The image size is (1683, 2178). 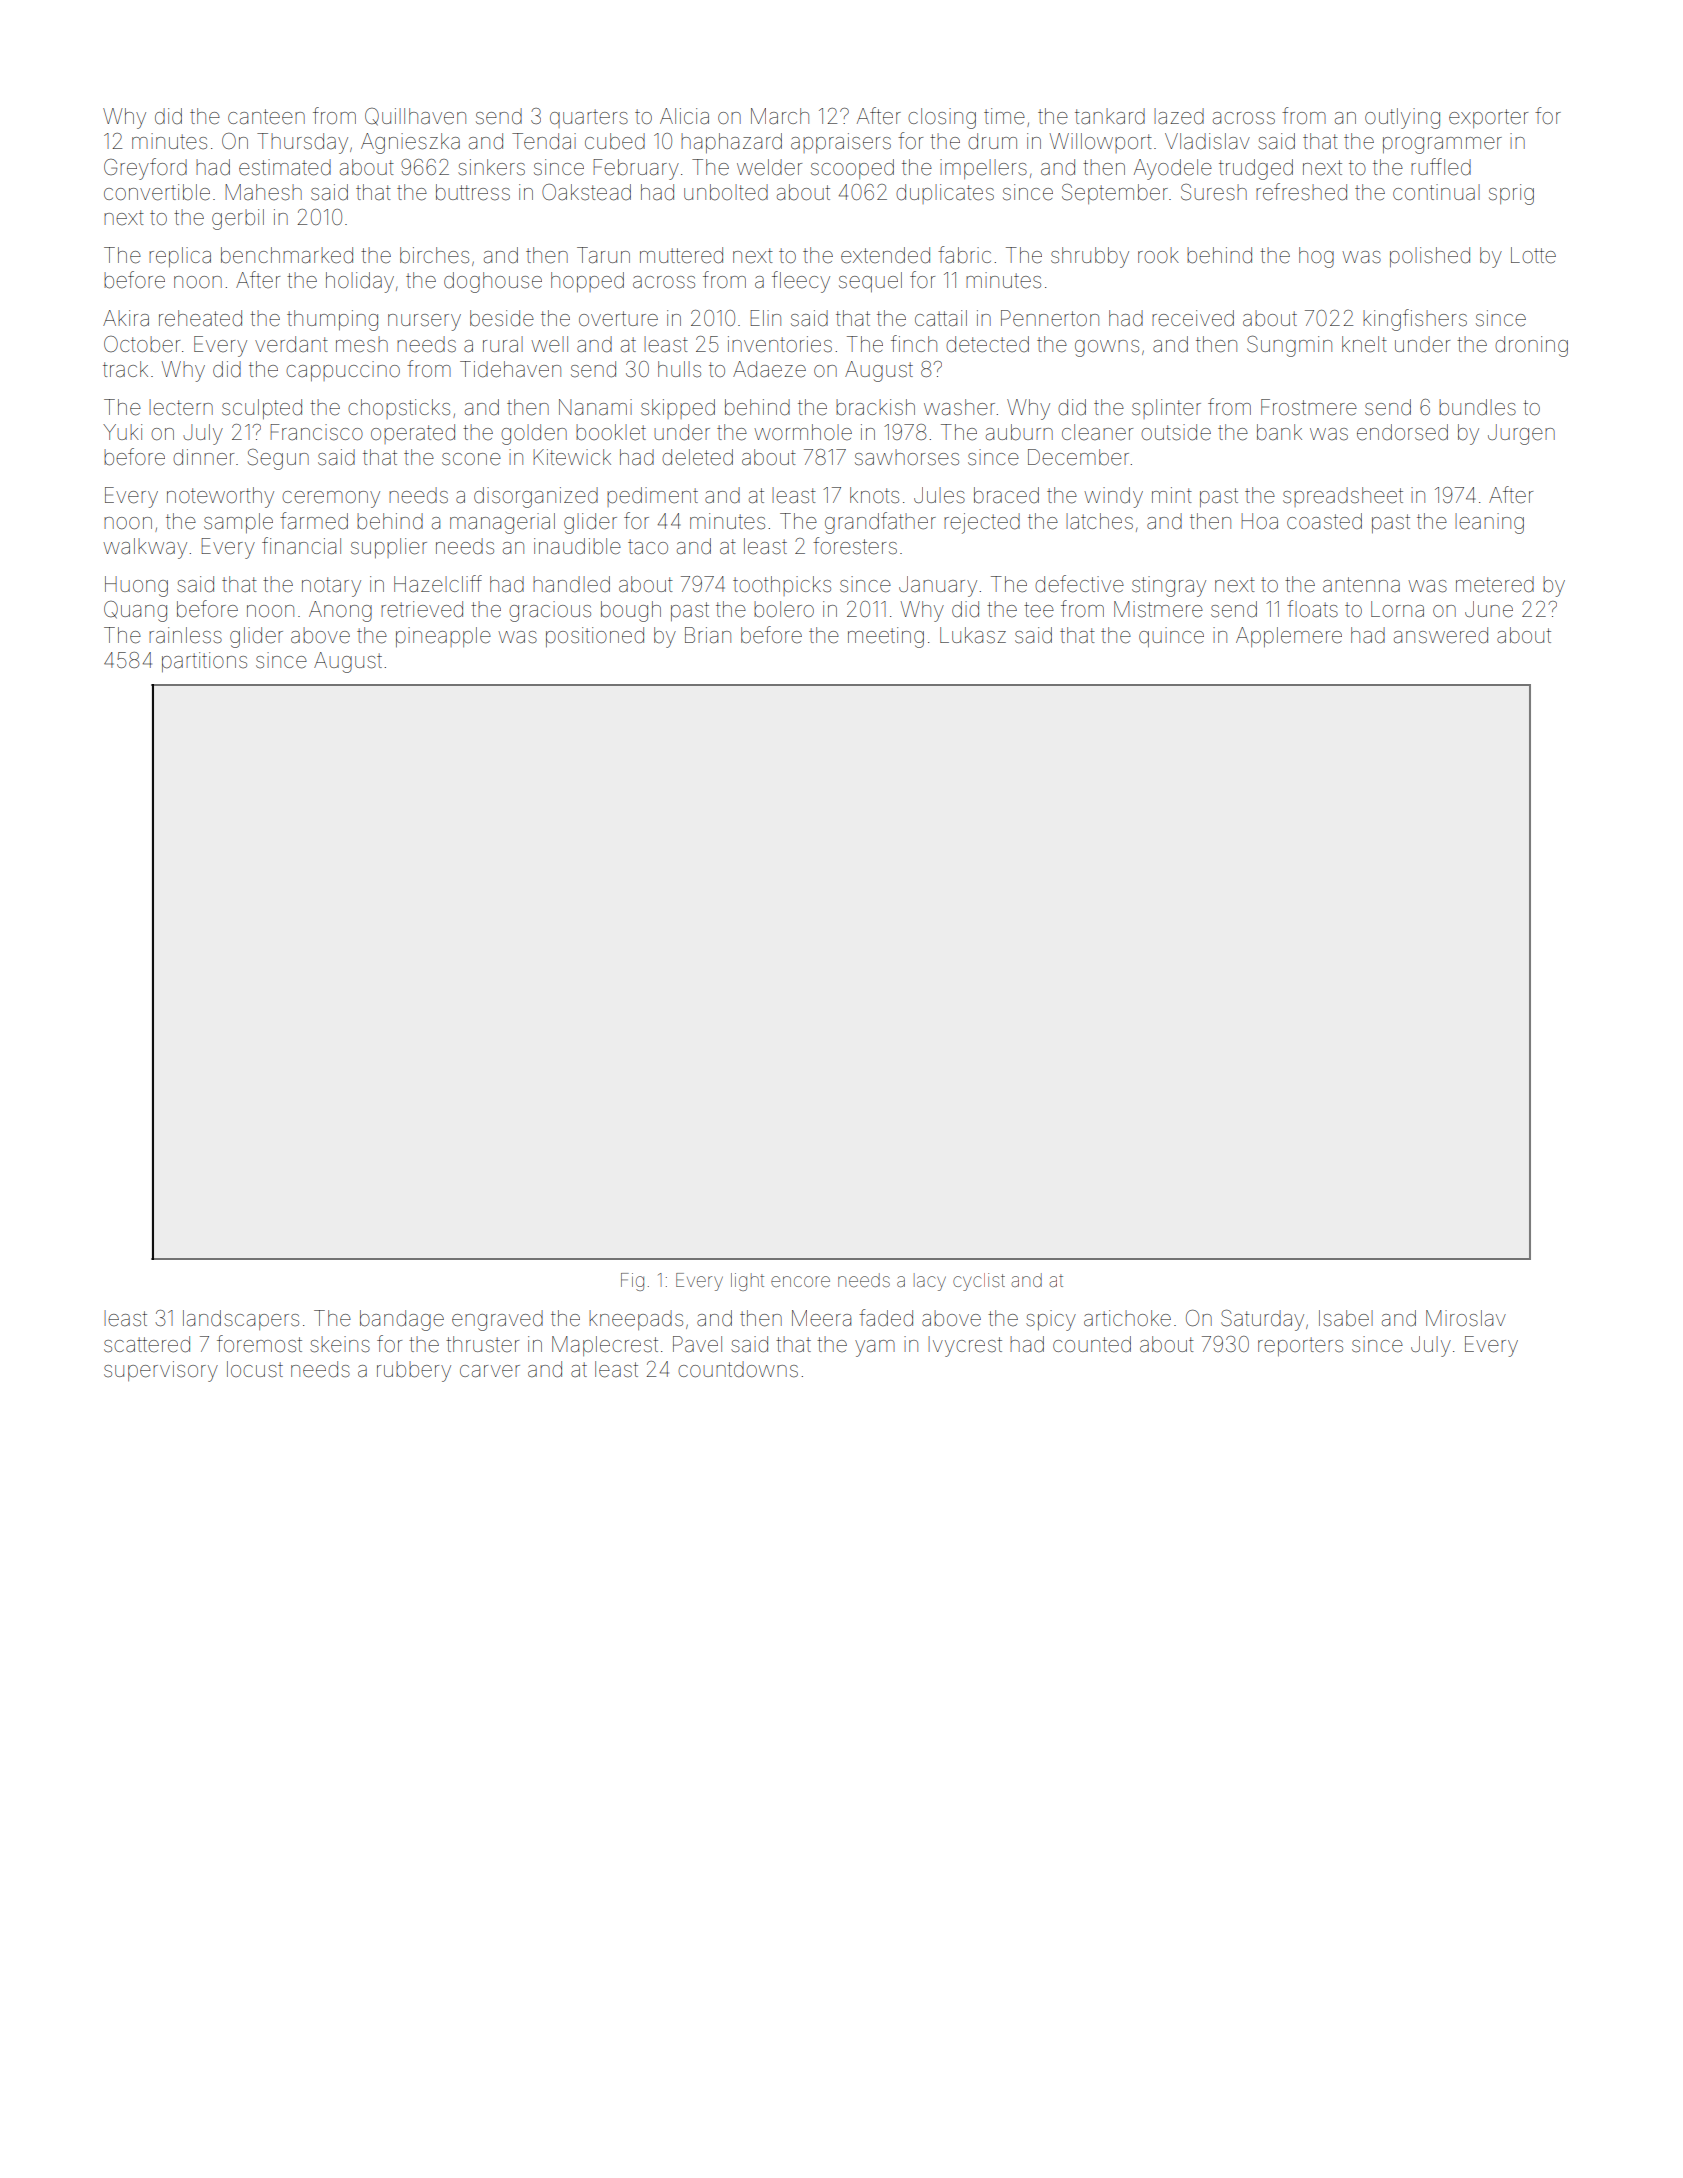 What do you see at coordinates (443, 637) in the screenshot?
I see `pineapple` at bounding box center [443, 637].
